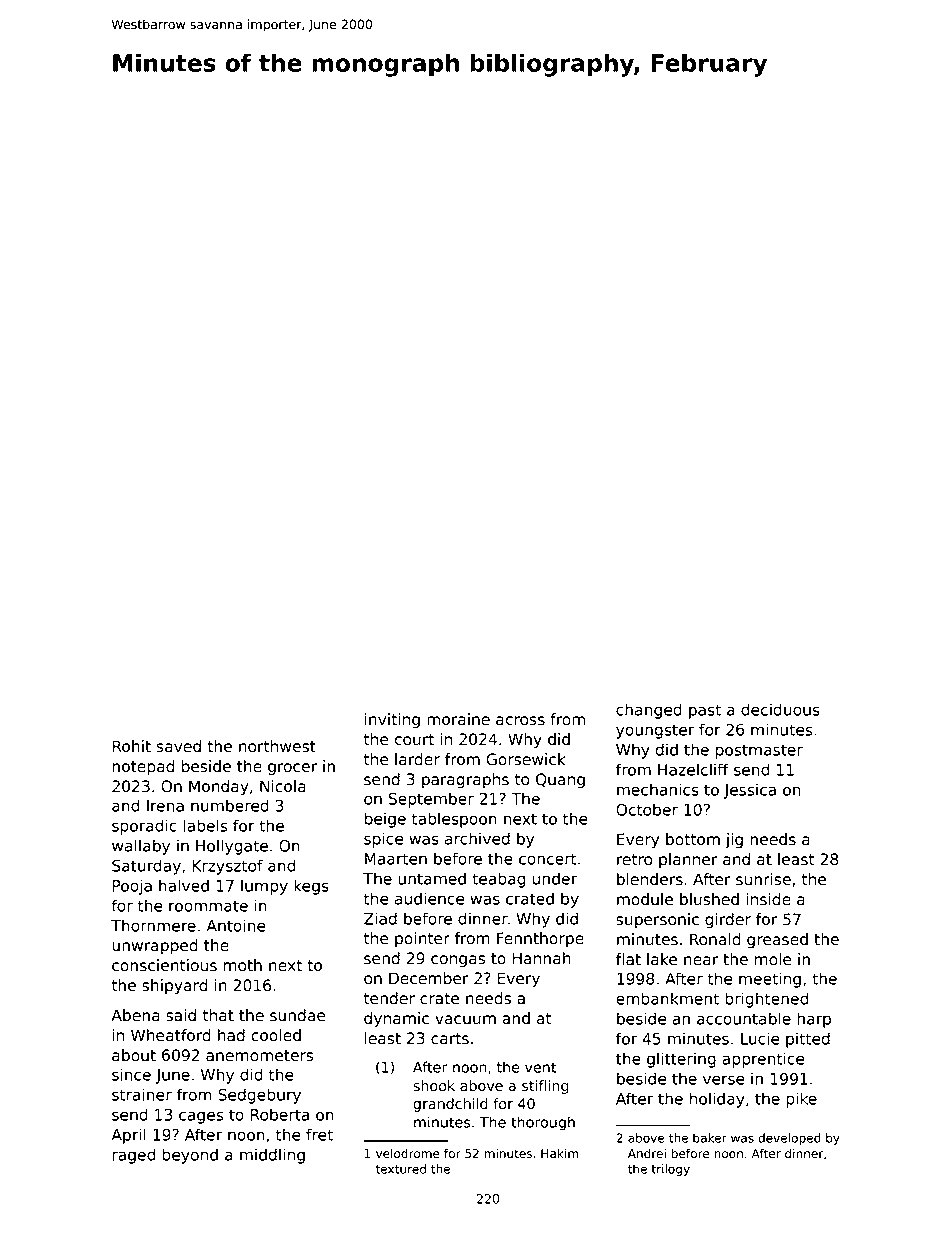 The image size is (952, 1233). Describe the element at coordinates (146, 867) in the screenshot. I see `Saturday` at that location.
